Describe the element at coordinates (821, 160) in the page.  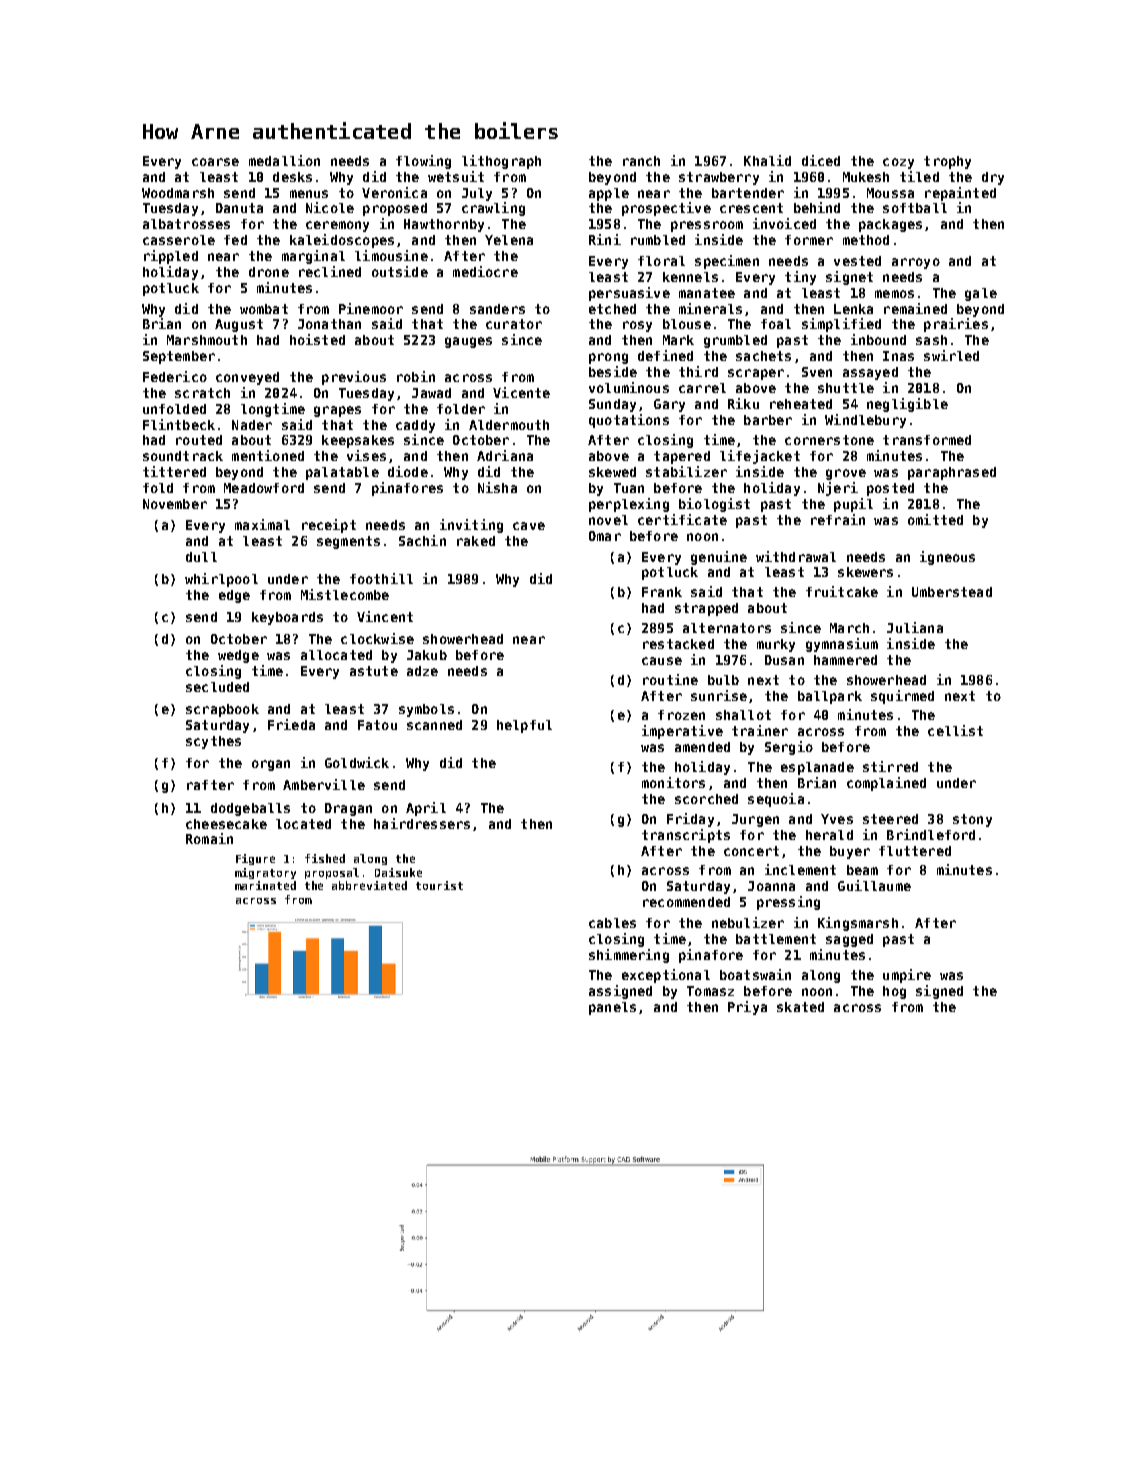
I see `diced` at that location.
